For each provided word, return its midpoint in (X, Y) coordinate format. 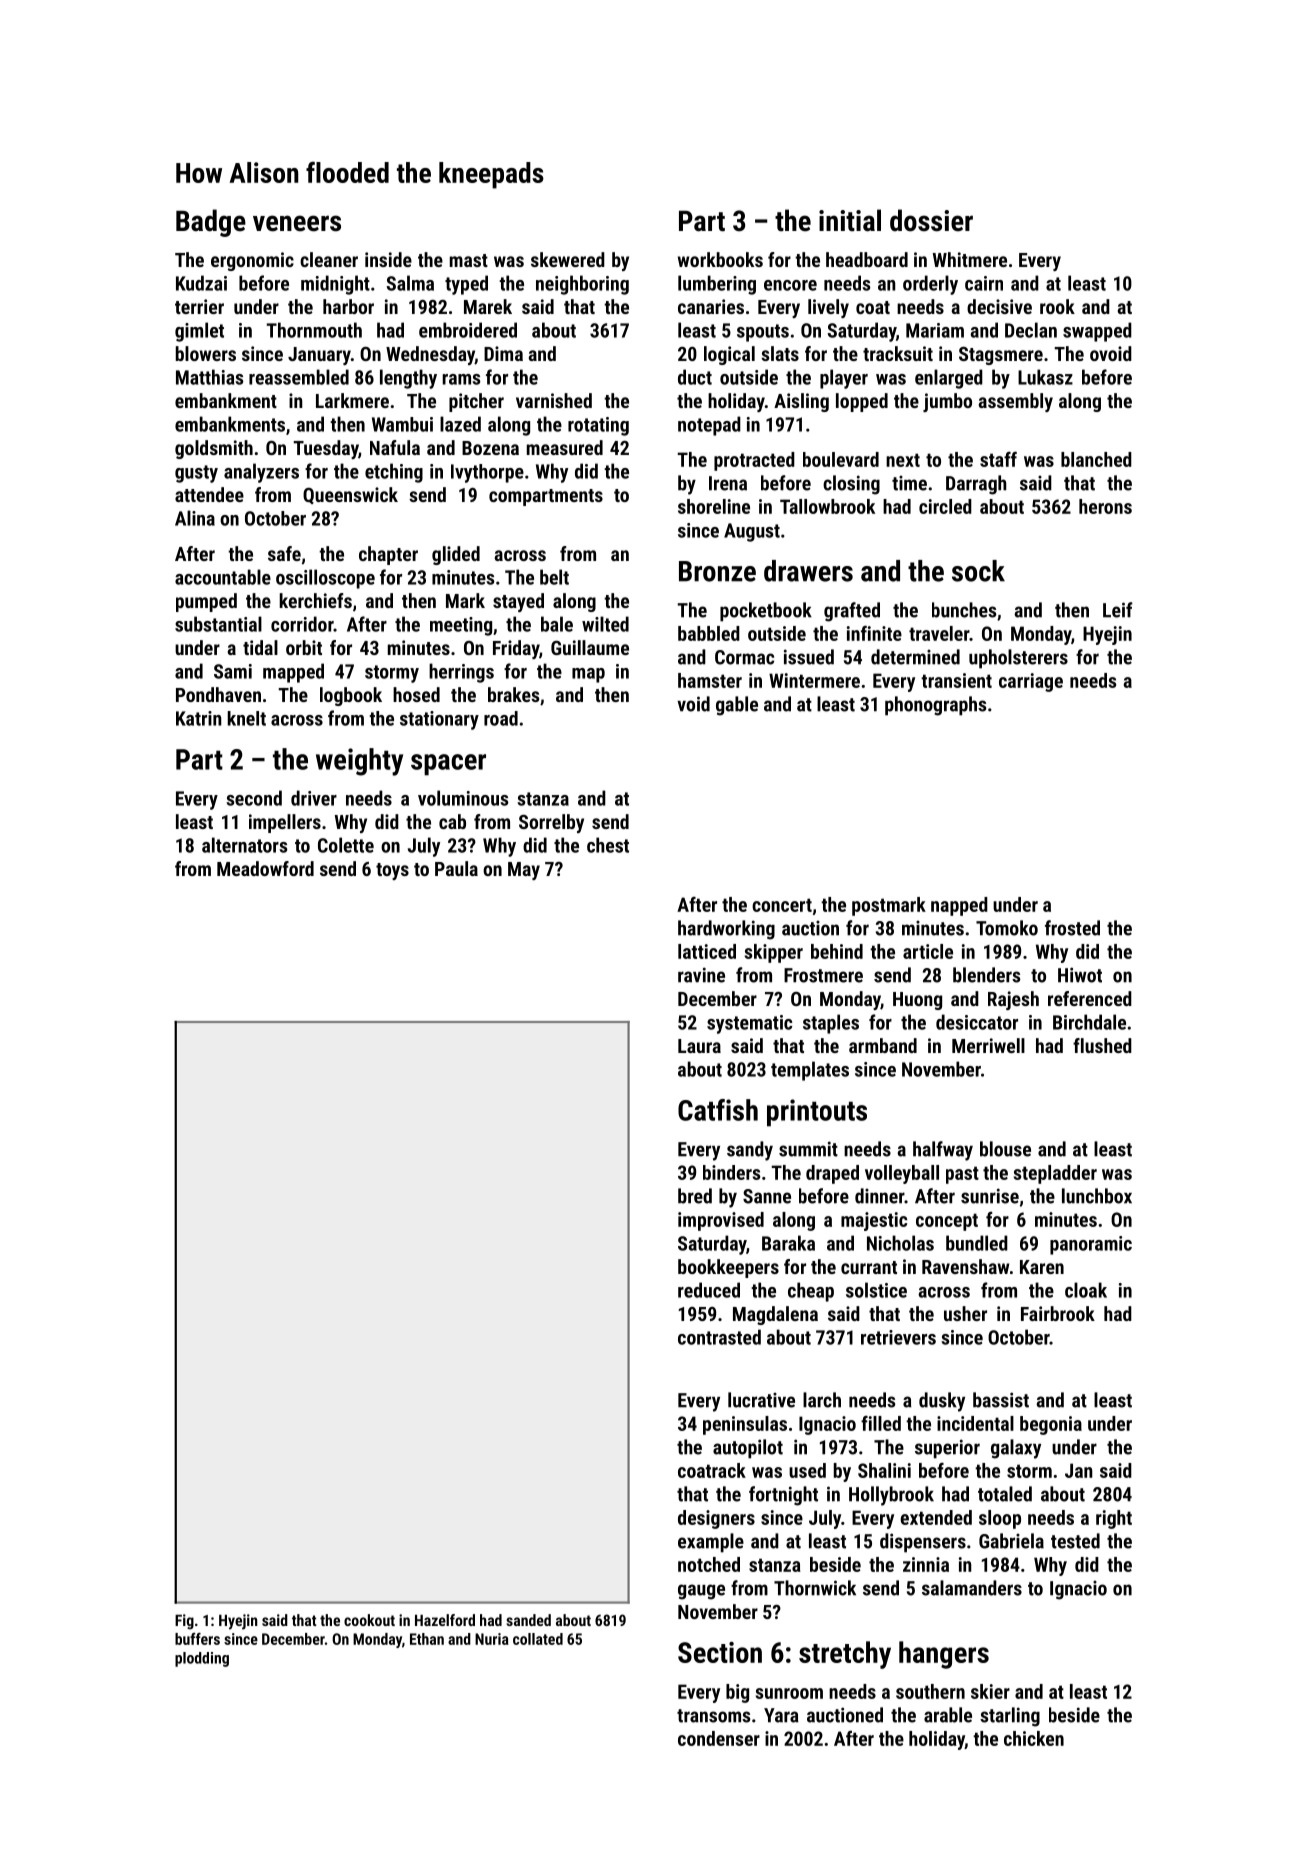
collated (538, 1639)
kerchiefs (315, 600)
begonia (1051, 1425)
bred (695, 1196)
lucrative (761, 1400)
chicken (1034, 1738)
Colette (346, 845)
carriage (1031, 682)
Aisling (801, 402)
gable (737, 706)
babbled (709, 633)
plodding (202, 1659)
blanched (1096, 459)
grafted (852, 612)
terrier (199, 306)
